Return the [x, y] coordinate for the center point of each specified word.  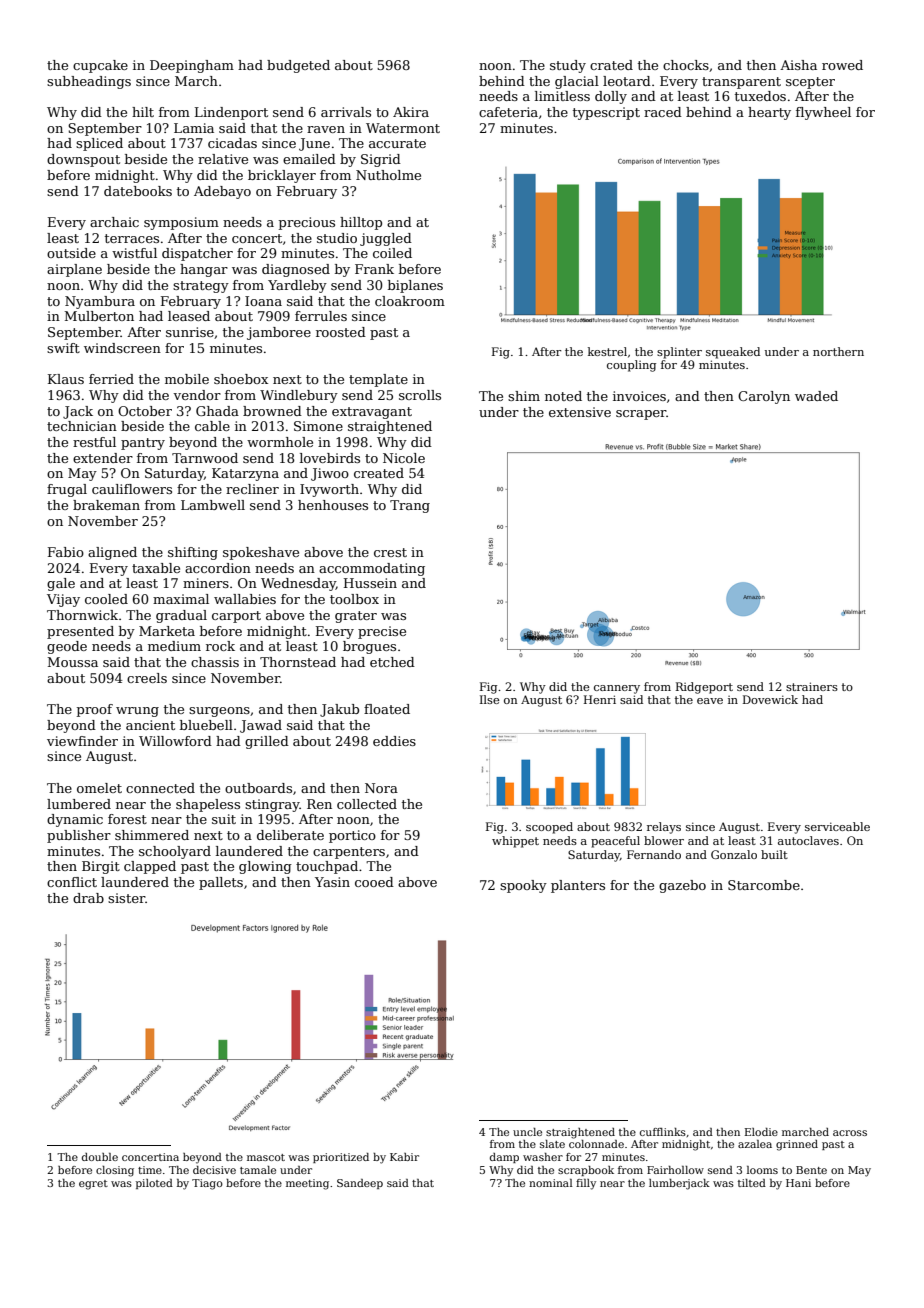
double [100, 1157]
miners [206, 583]
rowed [842, 65]
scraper [641, 415]
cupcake [100, 66]
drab [88, 898]
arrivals [346, 112]
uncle [527, 1132]
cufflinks [663, 1132]
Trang [410, 506]
